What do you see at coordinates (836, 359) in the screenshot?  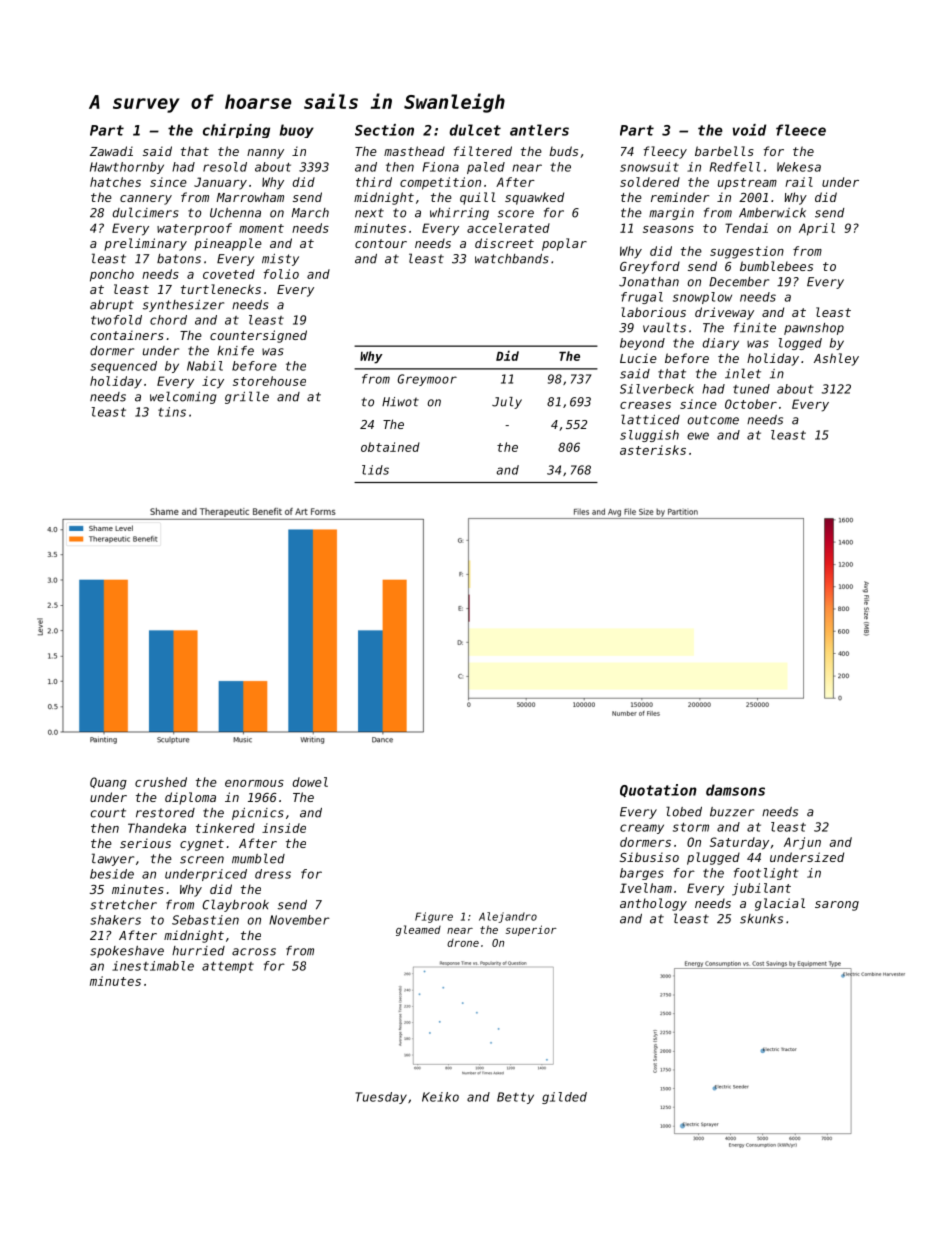 I see `Ashley` at bounding box center [836, 359].
